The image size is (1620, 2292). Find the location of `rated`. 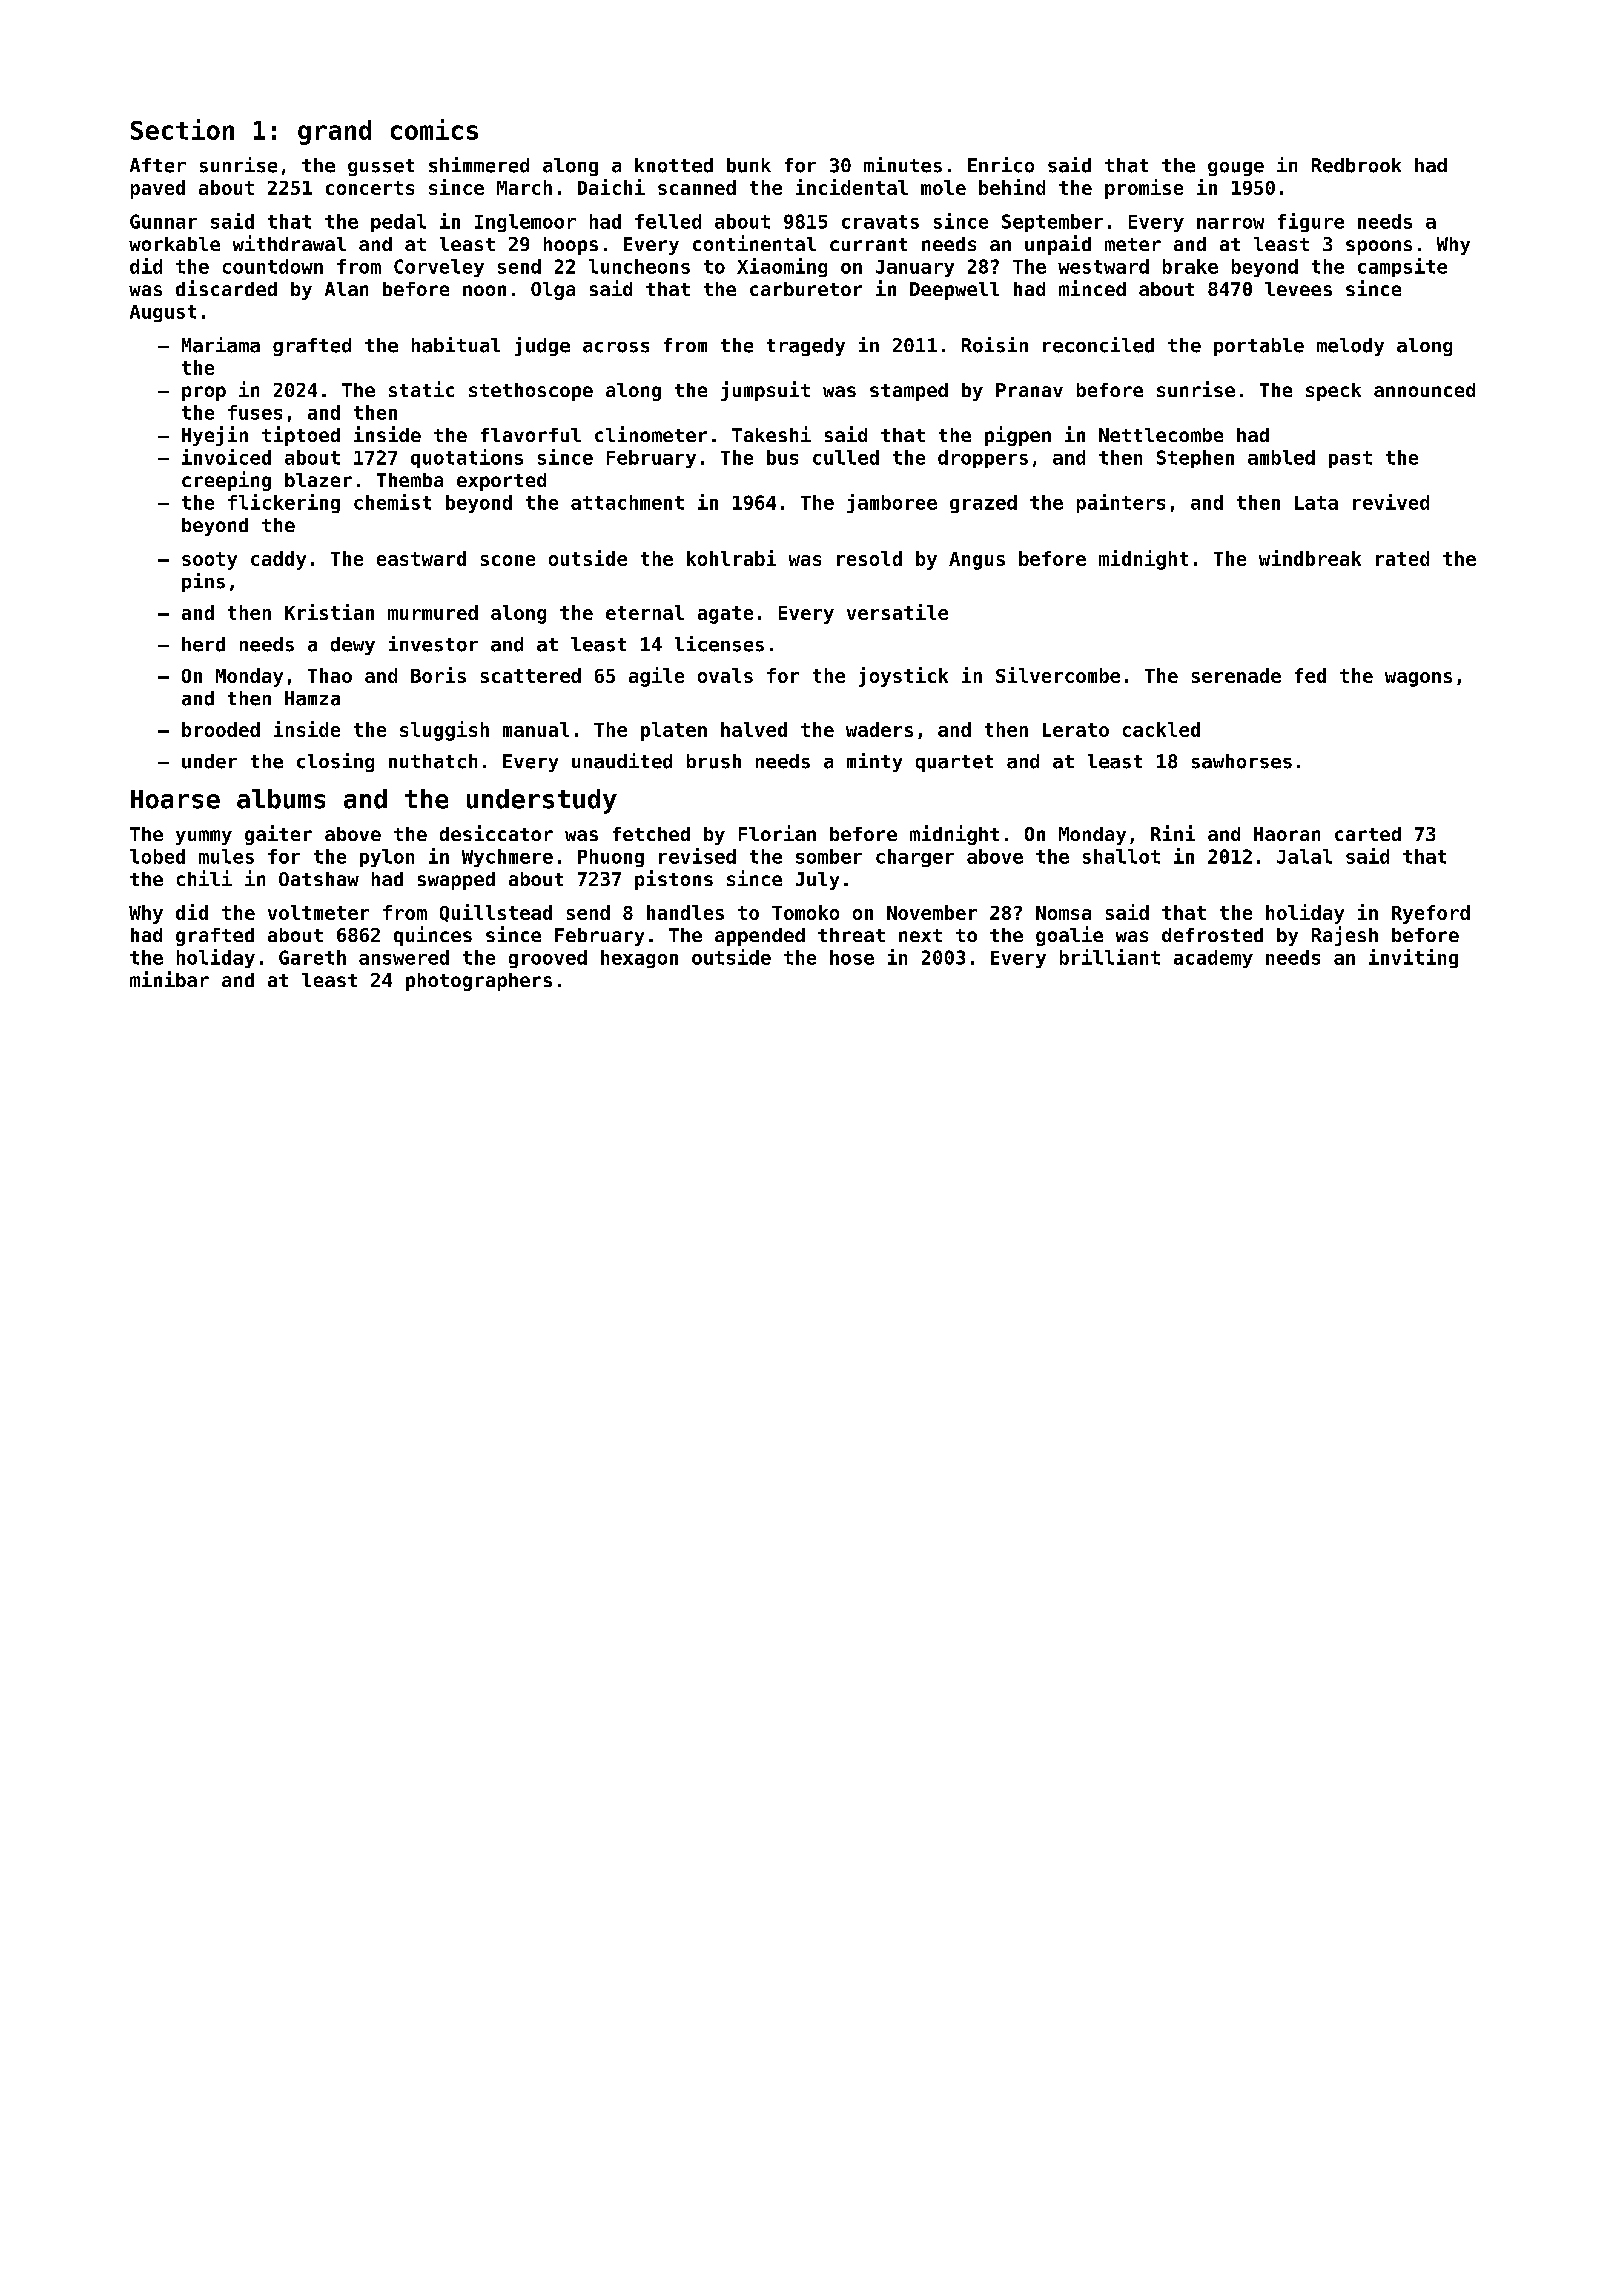

rated is located at coordinates (1402, 558).
